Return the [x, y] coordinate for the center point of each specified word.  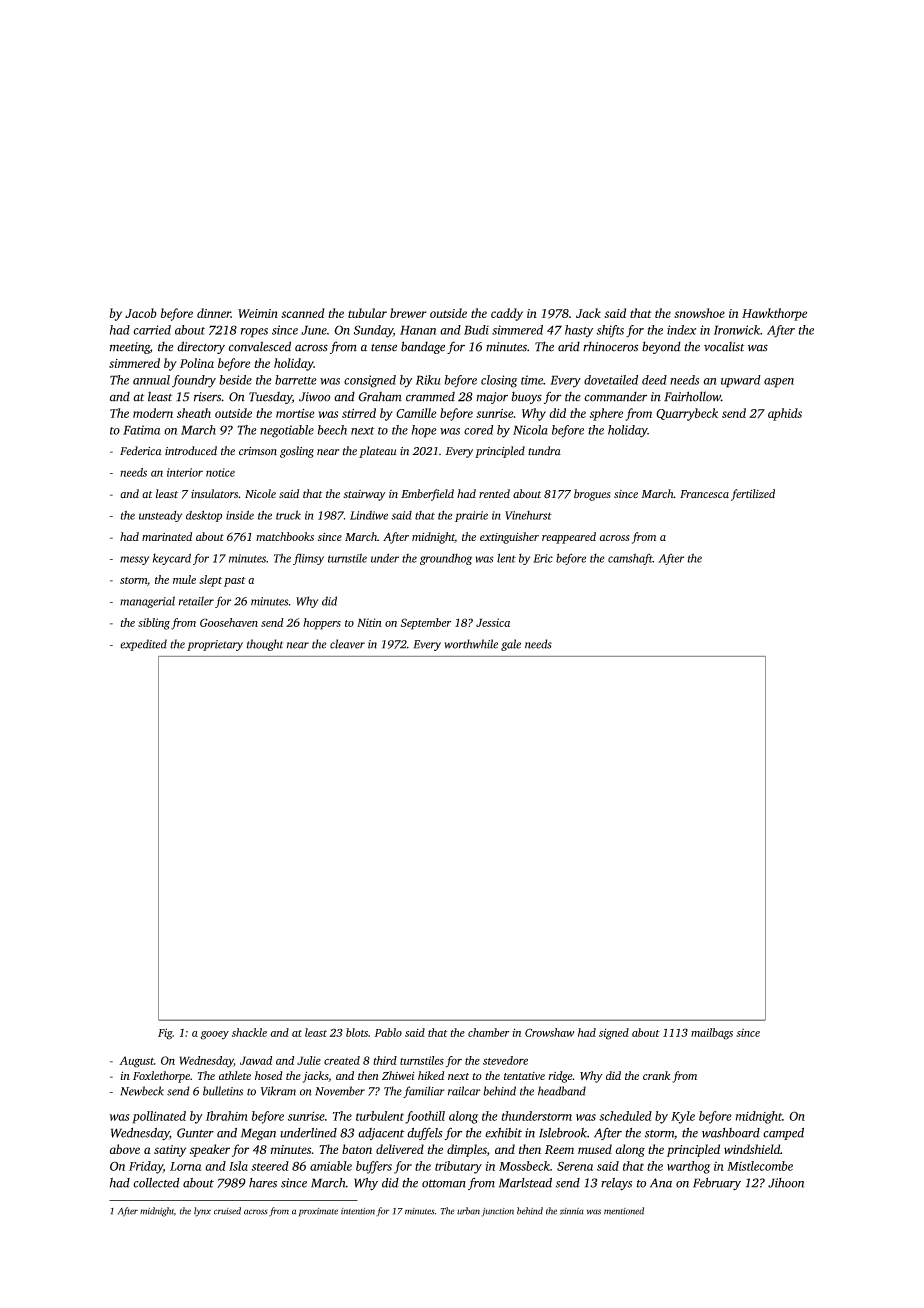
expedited [143, 645]
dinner [214, 313]
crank [657, 1075]
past [235, 582]
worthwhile [471, 644]
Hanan [418, 330]
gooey [214, 1035]
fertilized [753, 495]
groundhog [446, 559]
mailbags [712, 1034]
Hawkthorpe [774, 314]
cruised [227, 1211]
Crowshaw [549, 1032]
